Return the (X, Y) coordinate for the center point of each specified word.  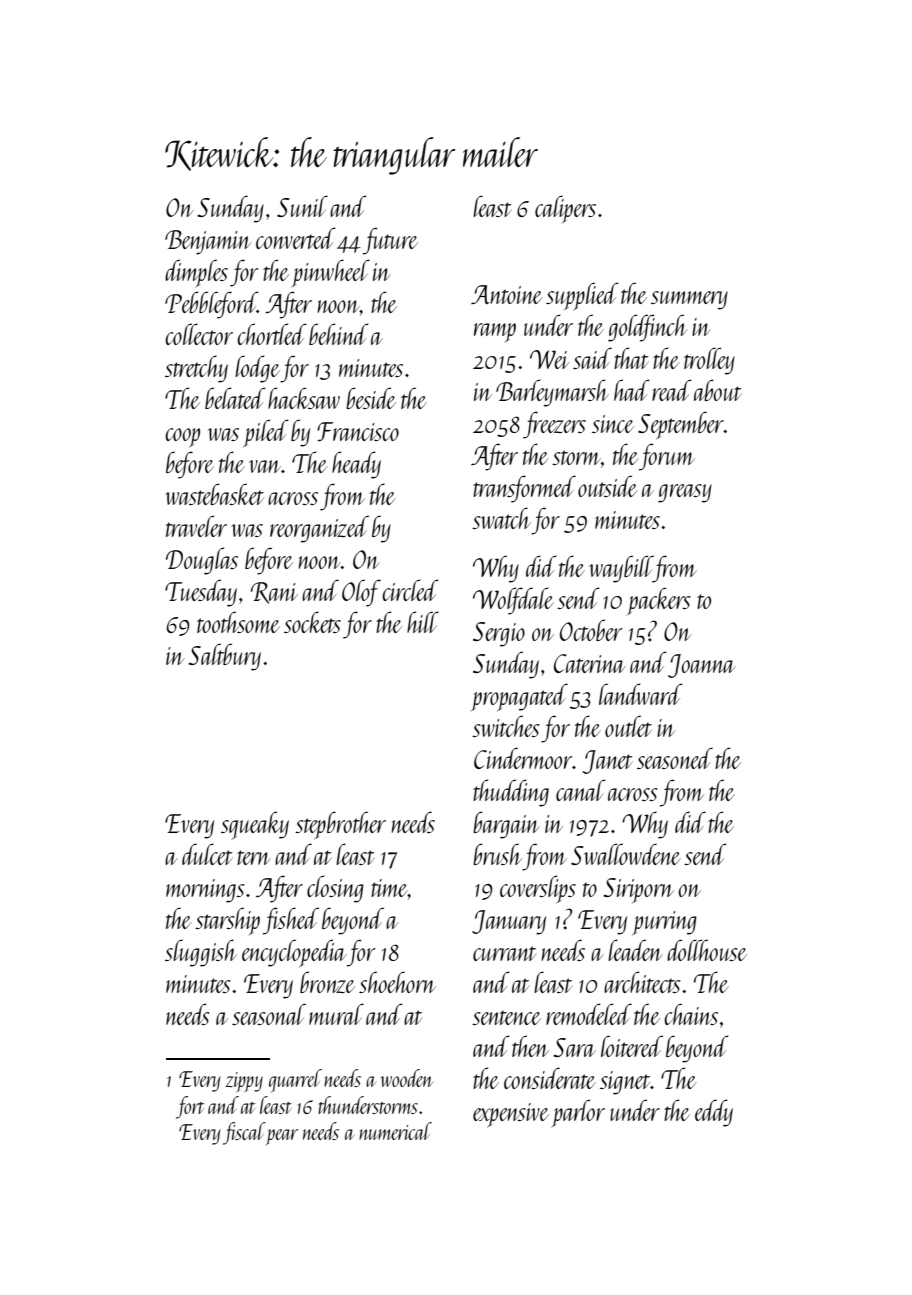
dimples (196, 273)
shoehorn (397, 982)
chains (691, 1014)
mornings (205, 891)
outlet (628, 726)
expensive (511, 1115)
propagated (519, 697)
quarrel (295, 1081)
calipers (565, 209)
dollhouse (707, 950)
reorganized (319, 529)
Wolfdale (513, 601)
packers (659, 601)
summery (689, 300)
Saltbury (224, 657)
